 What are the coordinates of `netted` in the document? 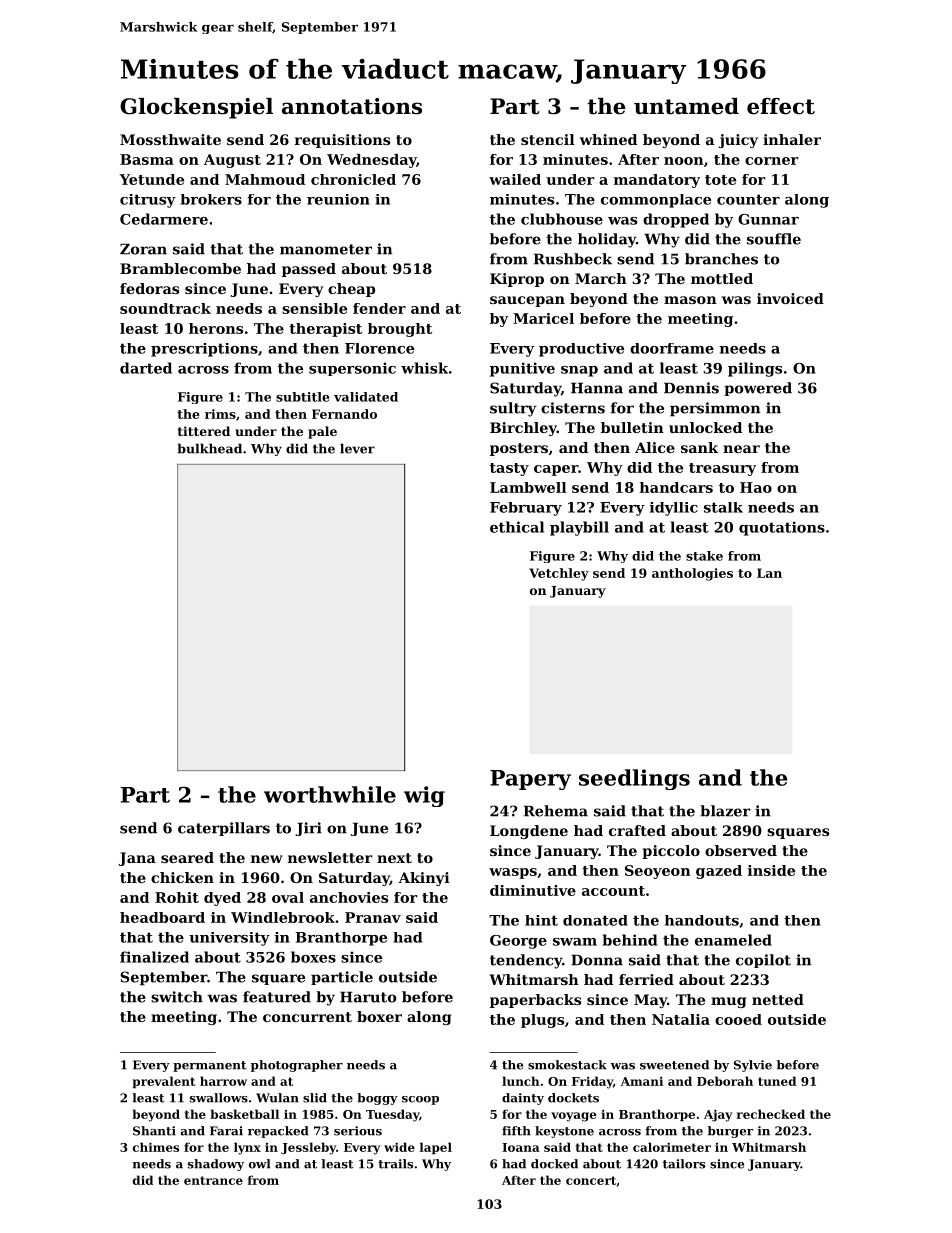 It's located at (778, 999).
